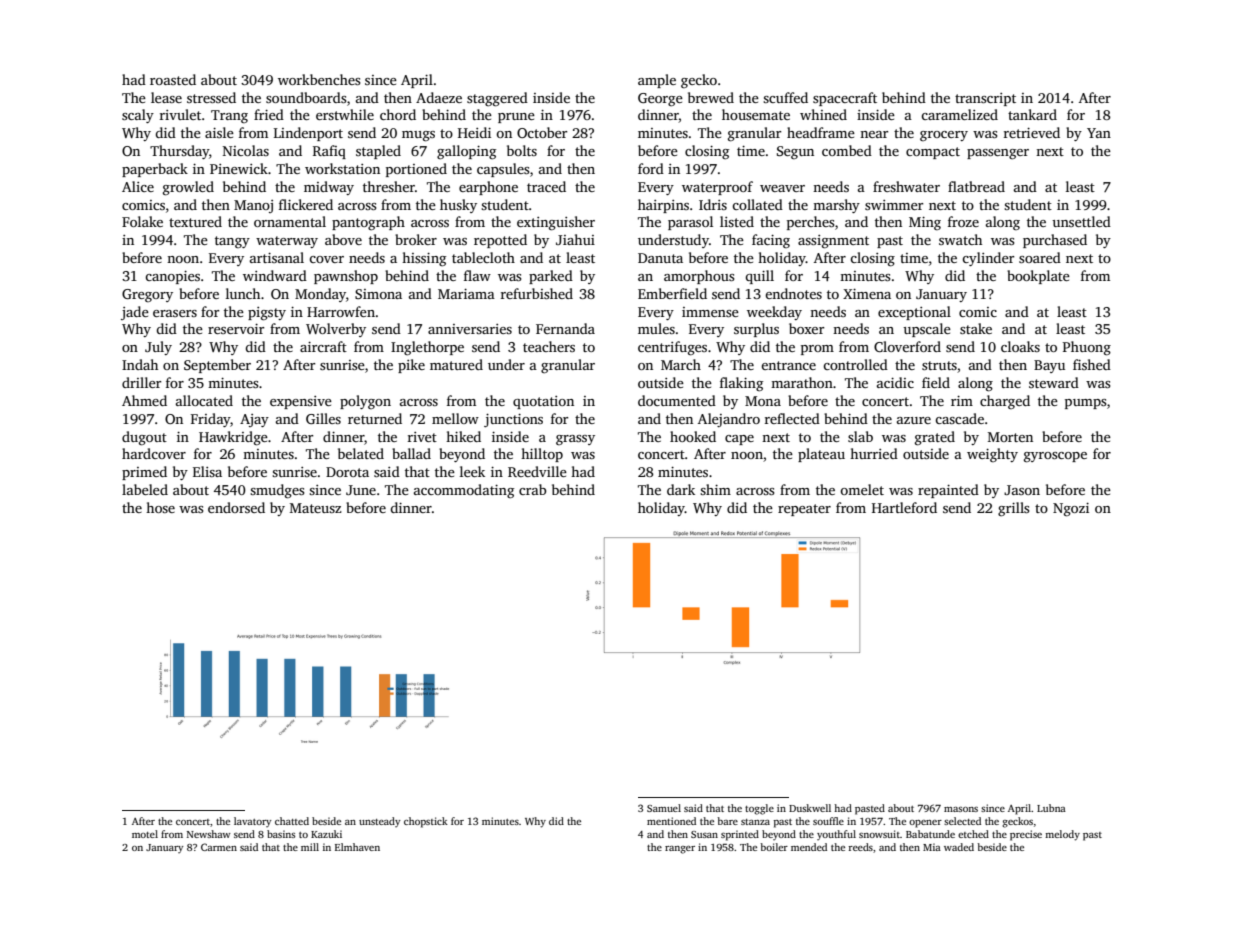 This screenshot has width=1233, height=952. I want to click on lavatory, so click(253, 822).
